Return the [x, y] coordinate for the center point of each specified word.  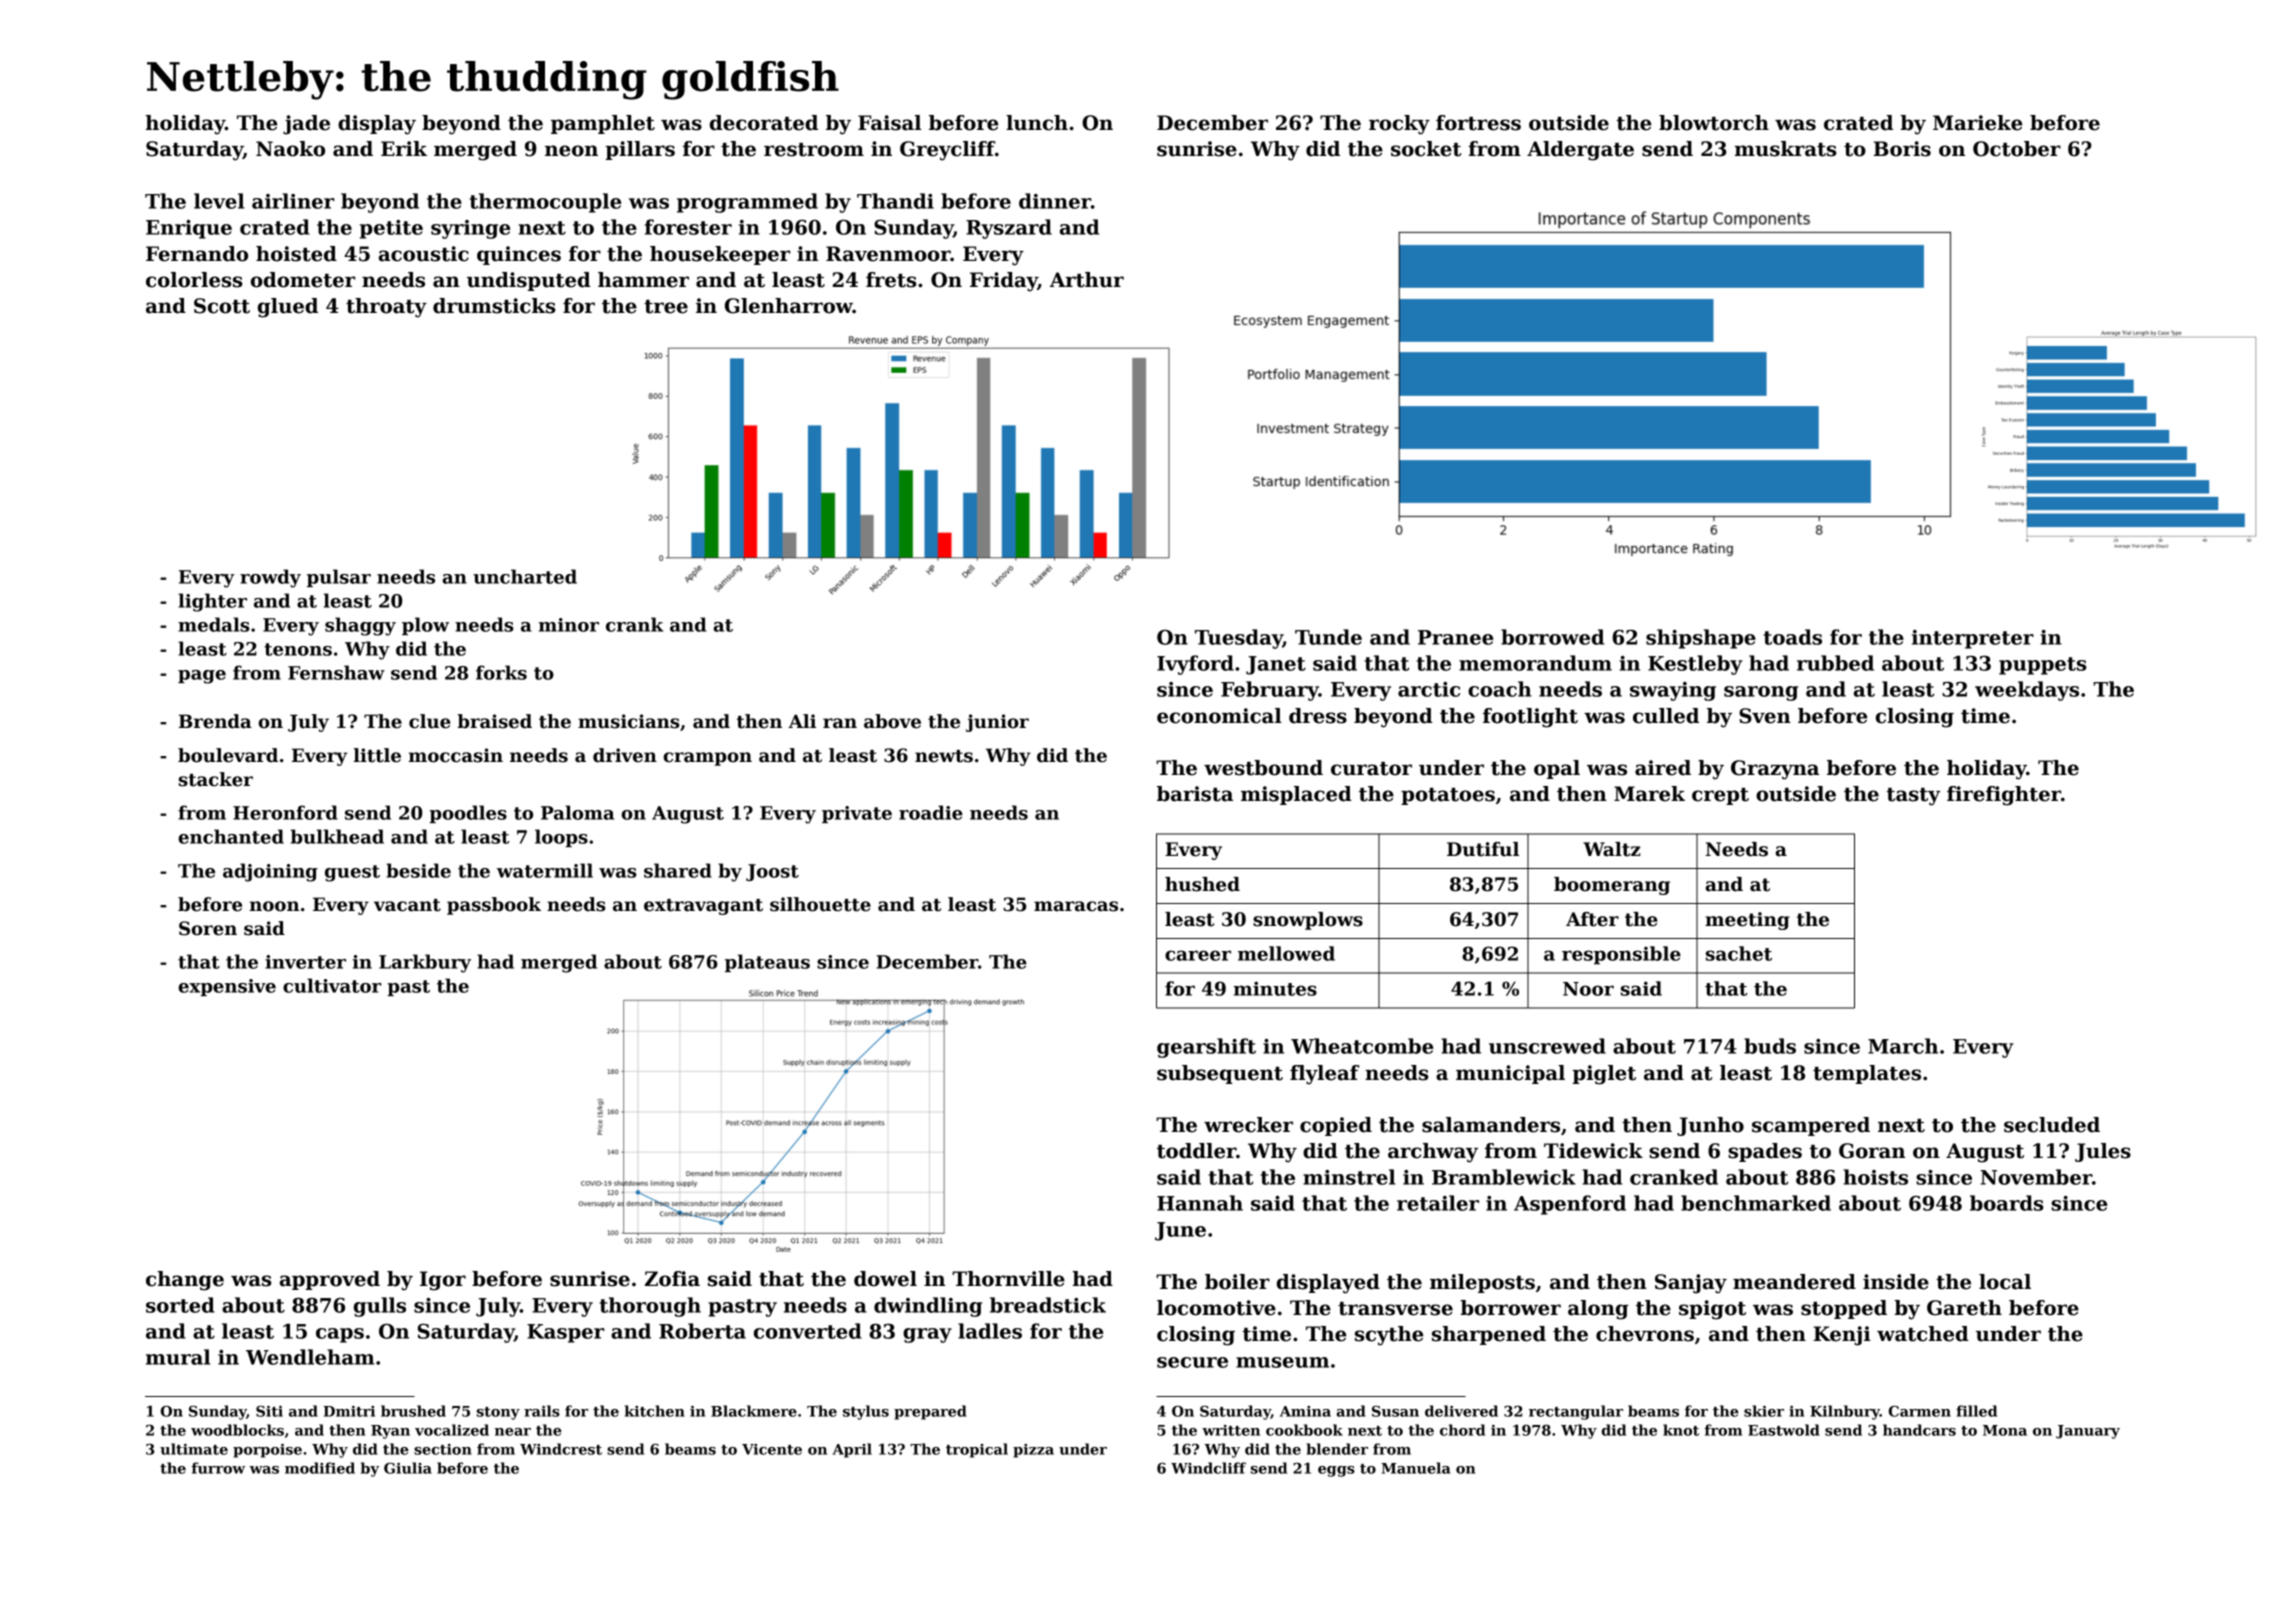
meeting [1747, 921]
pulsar [339, 578]
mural [178, 1357]
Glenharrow [789, 306]
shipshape [1701, 639]
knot [1681, 1430]
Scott [222, 306]
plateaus [767, 963]
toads [1793, 637]
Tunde [1328, 637]
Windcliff [1208, 1468]
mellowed [1286, 953]
